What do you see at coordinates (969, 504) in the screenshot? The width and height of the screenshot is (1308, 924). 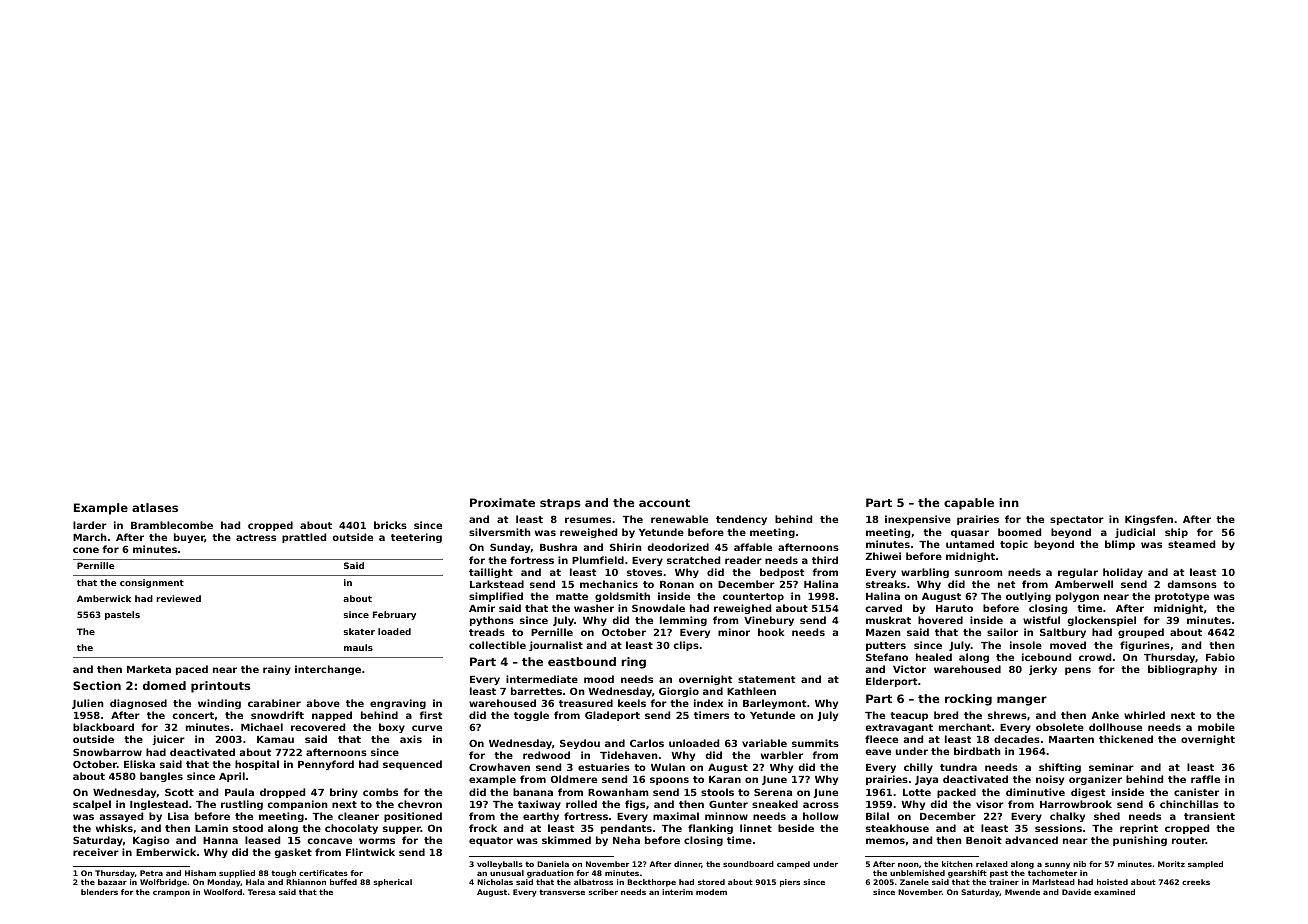 I see `capable` at bounding box center [969, 504].
